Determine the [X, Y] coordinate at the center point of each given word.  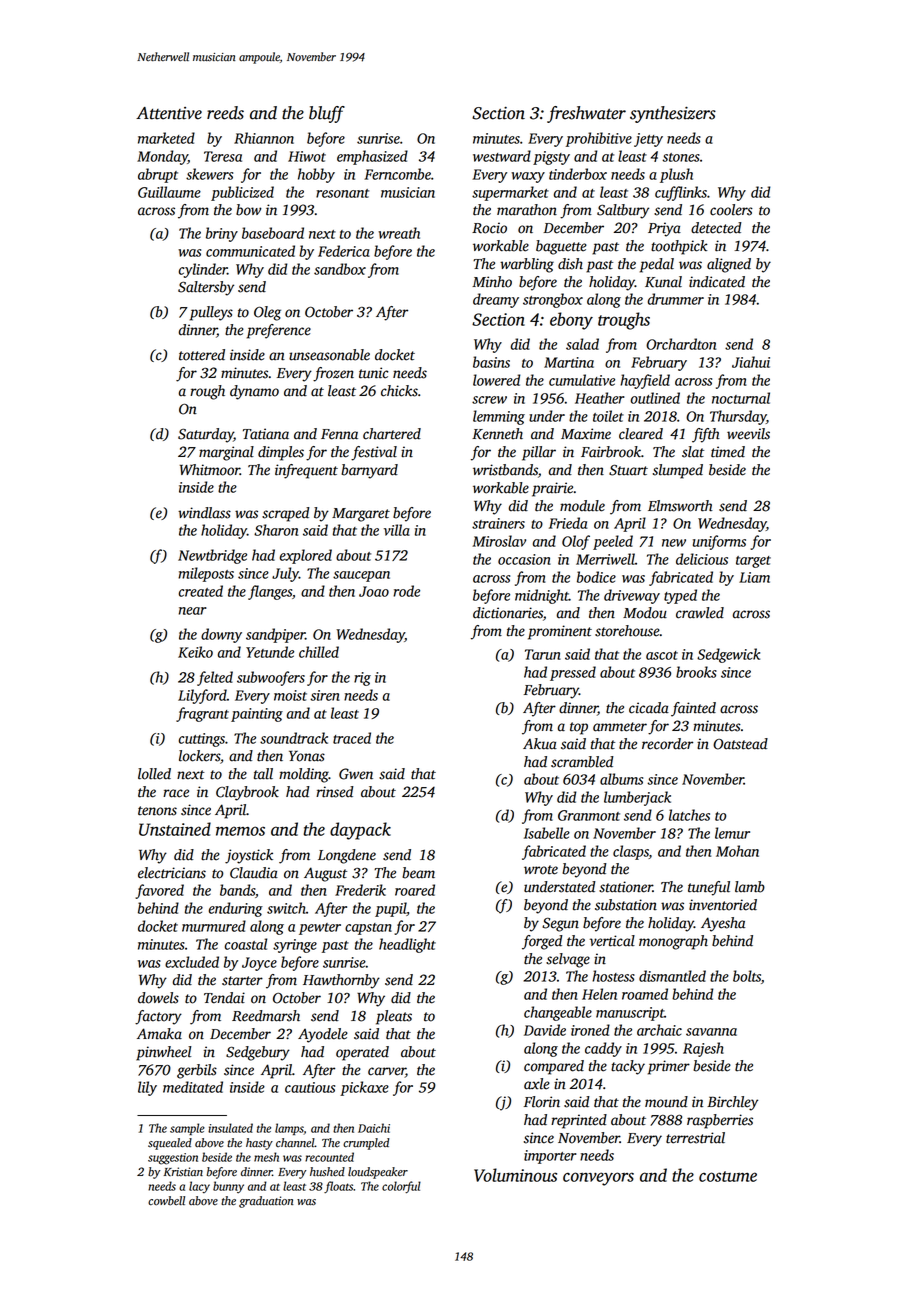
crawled [700, 613]
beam [418, 873]
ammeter [620, 727]
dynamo [254, 392]
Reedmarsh [266, 1016]
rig [362, 679]
